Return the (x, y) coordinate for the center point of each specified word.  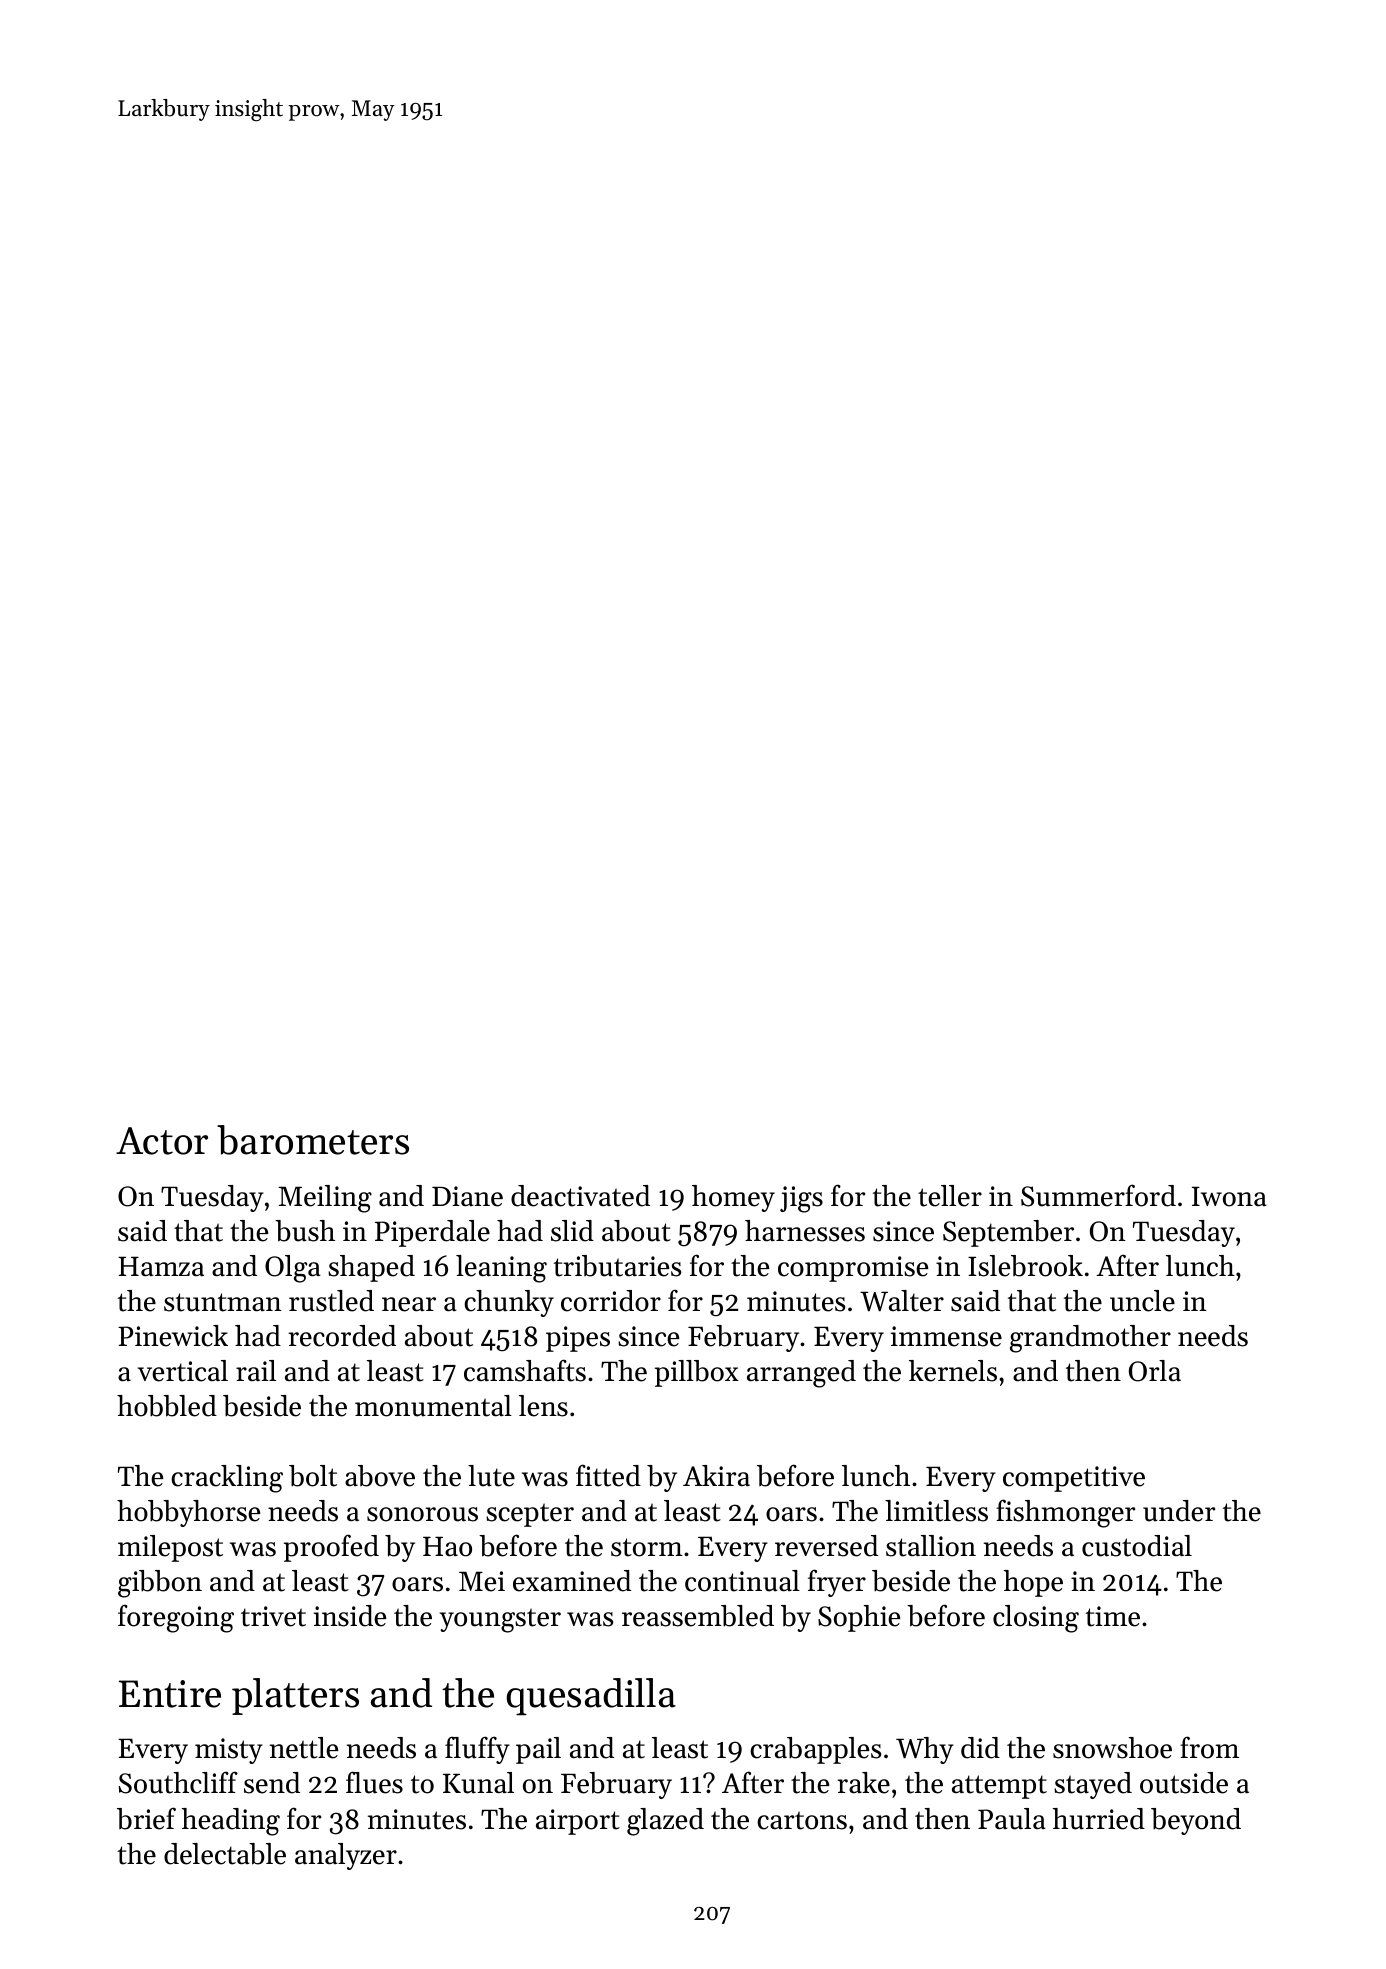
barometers (313, 1140)
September (1008, 1233)
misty (229, 1751)
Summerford (1098, 1195)
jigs (801, 1199)
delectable (225, 1854)
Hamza (161, 1266)
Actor (162, 1141)
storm (647, 1547)
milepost (170, 1548)
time (1113, 1616)
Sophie (859, 1618)
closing (1036, 1619)
